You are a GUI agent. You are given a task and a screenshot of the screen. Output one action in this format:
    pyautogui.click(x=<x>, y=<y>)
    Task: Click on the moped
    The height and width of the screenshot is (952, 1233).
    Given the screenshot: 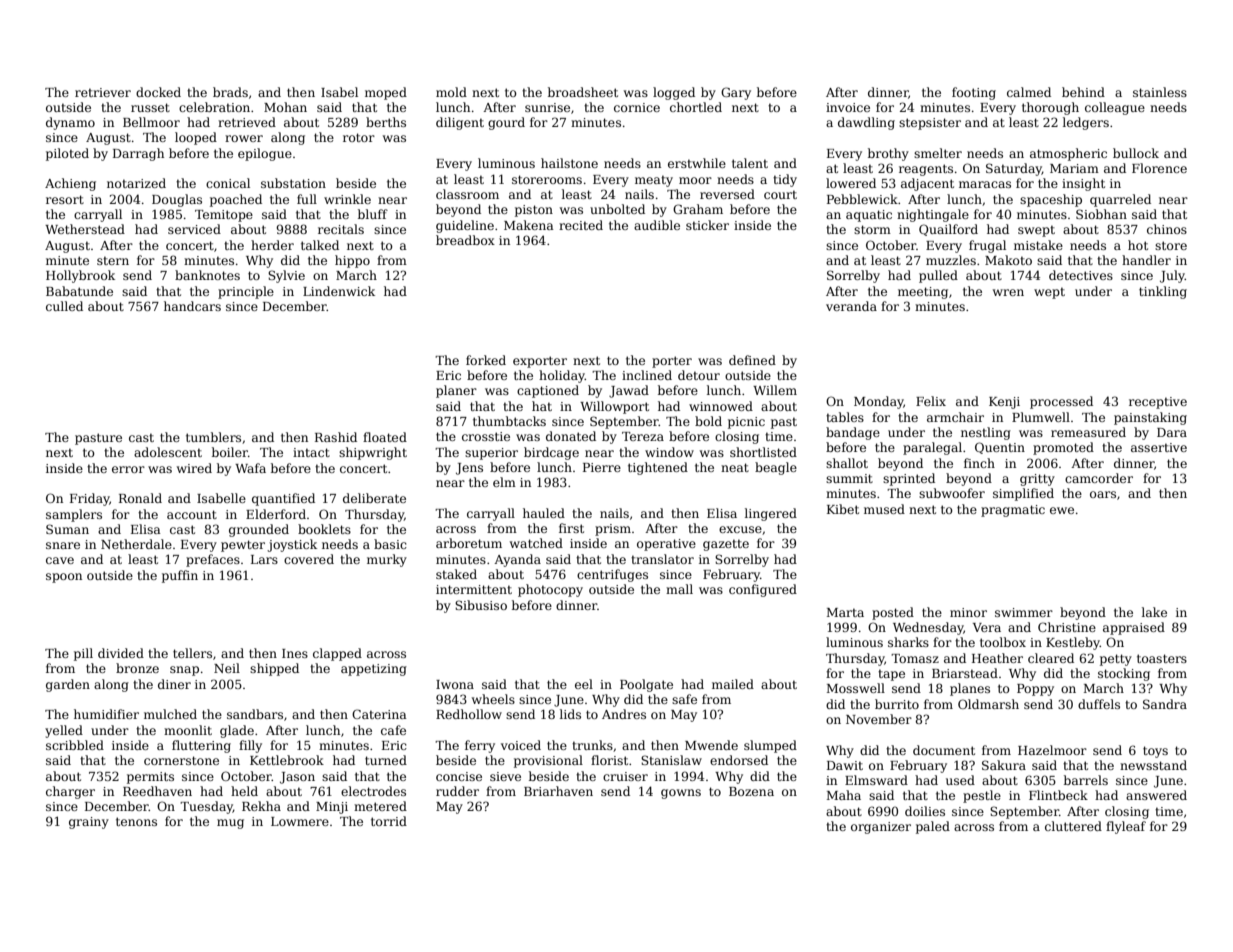 What is the action you would take?
    pyautogui.click(x=386, y=93)
